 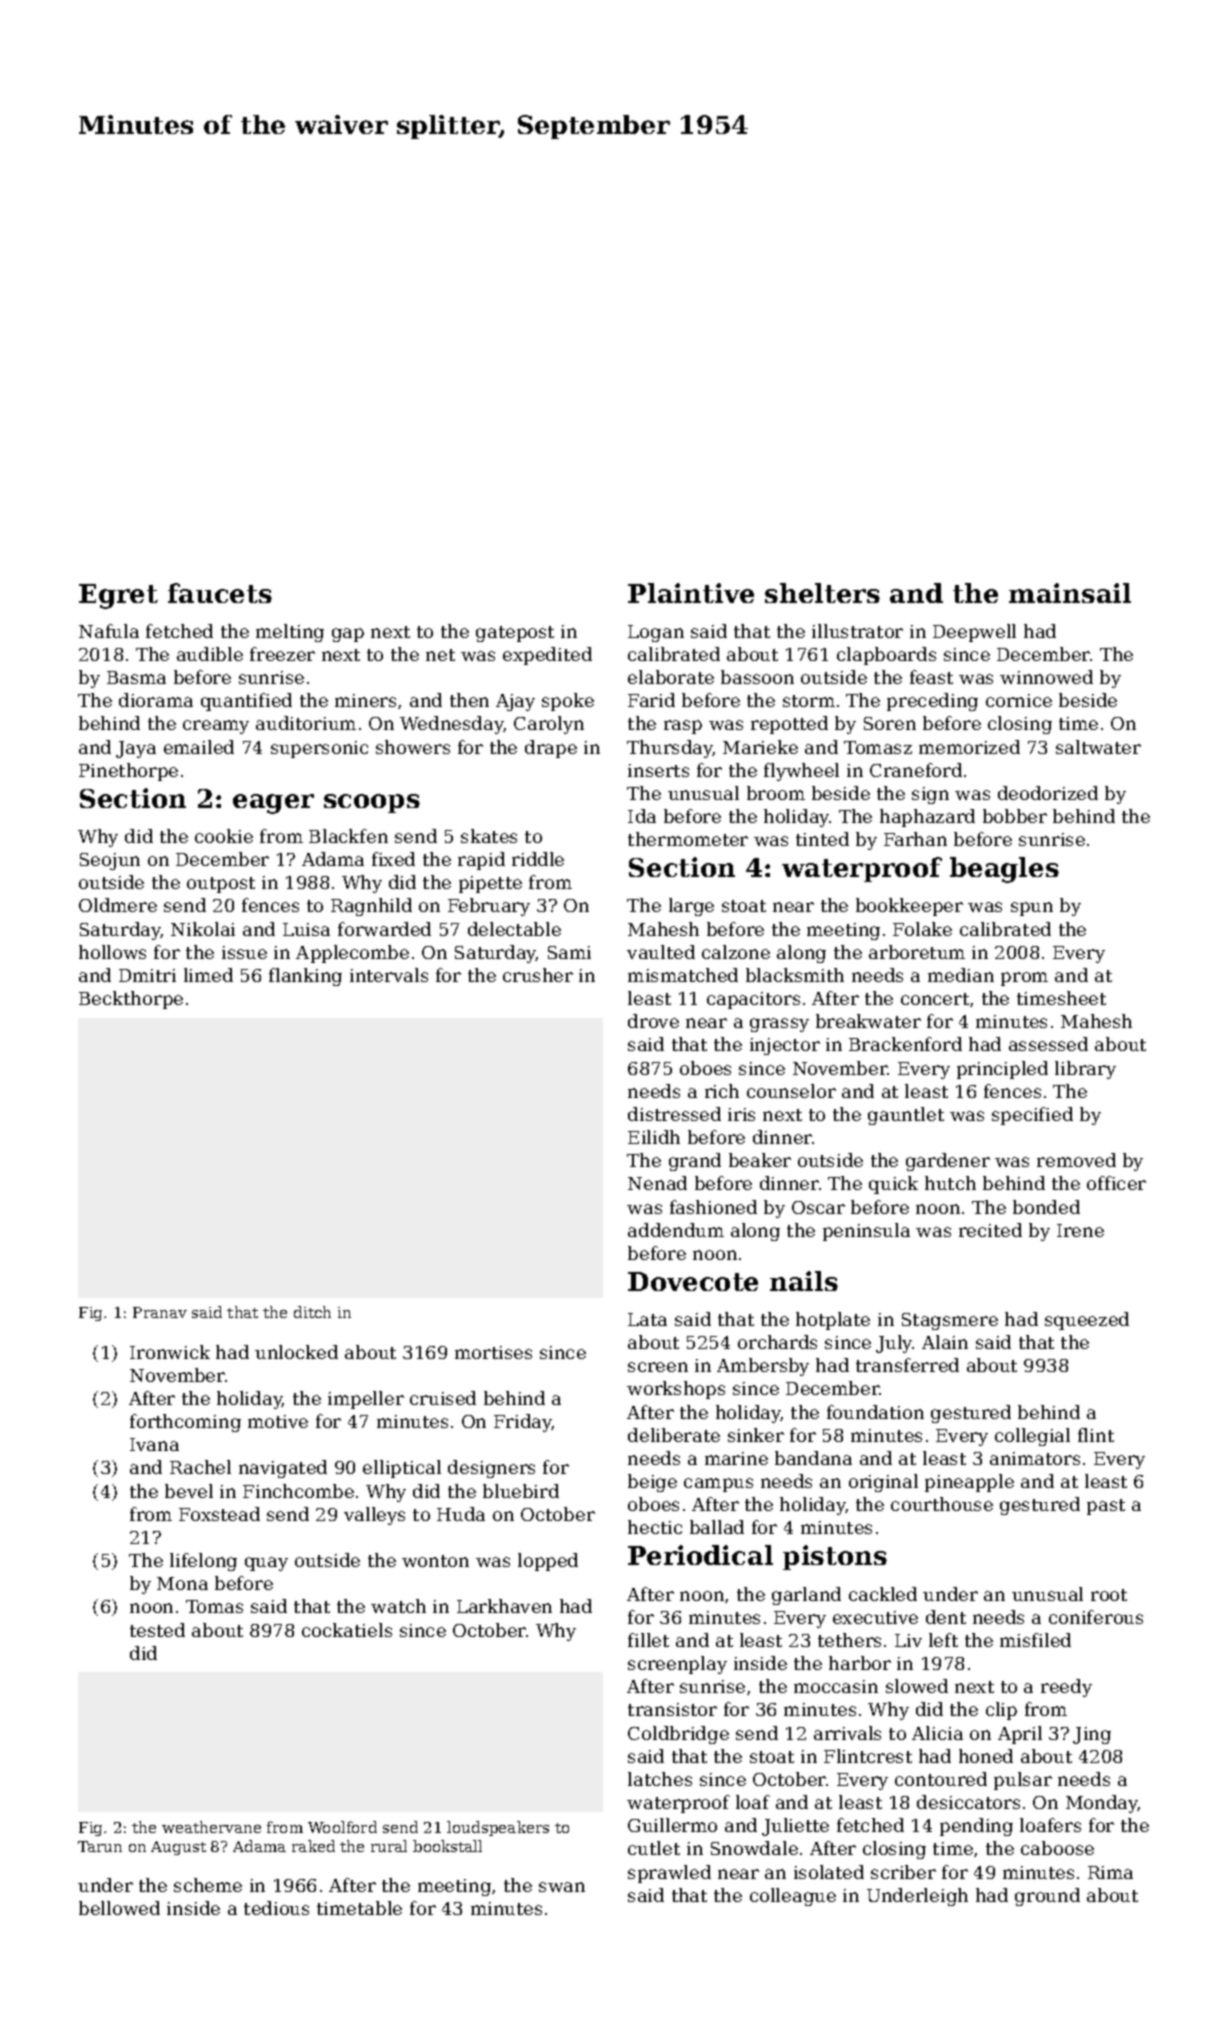 I want to click on swan, so click(x=562, y=1887).
